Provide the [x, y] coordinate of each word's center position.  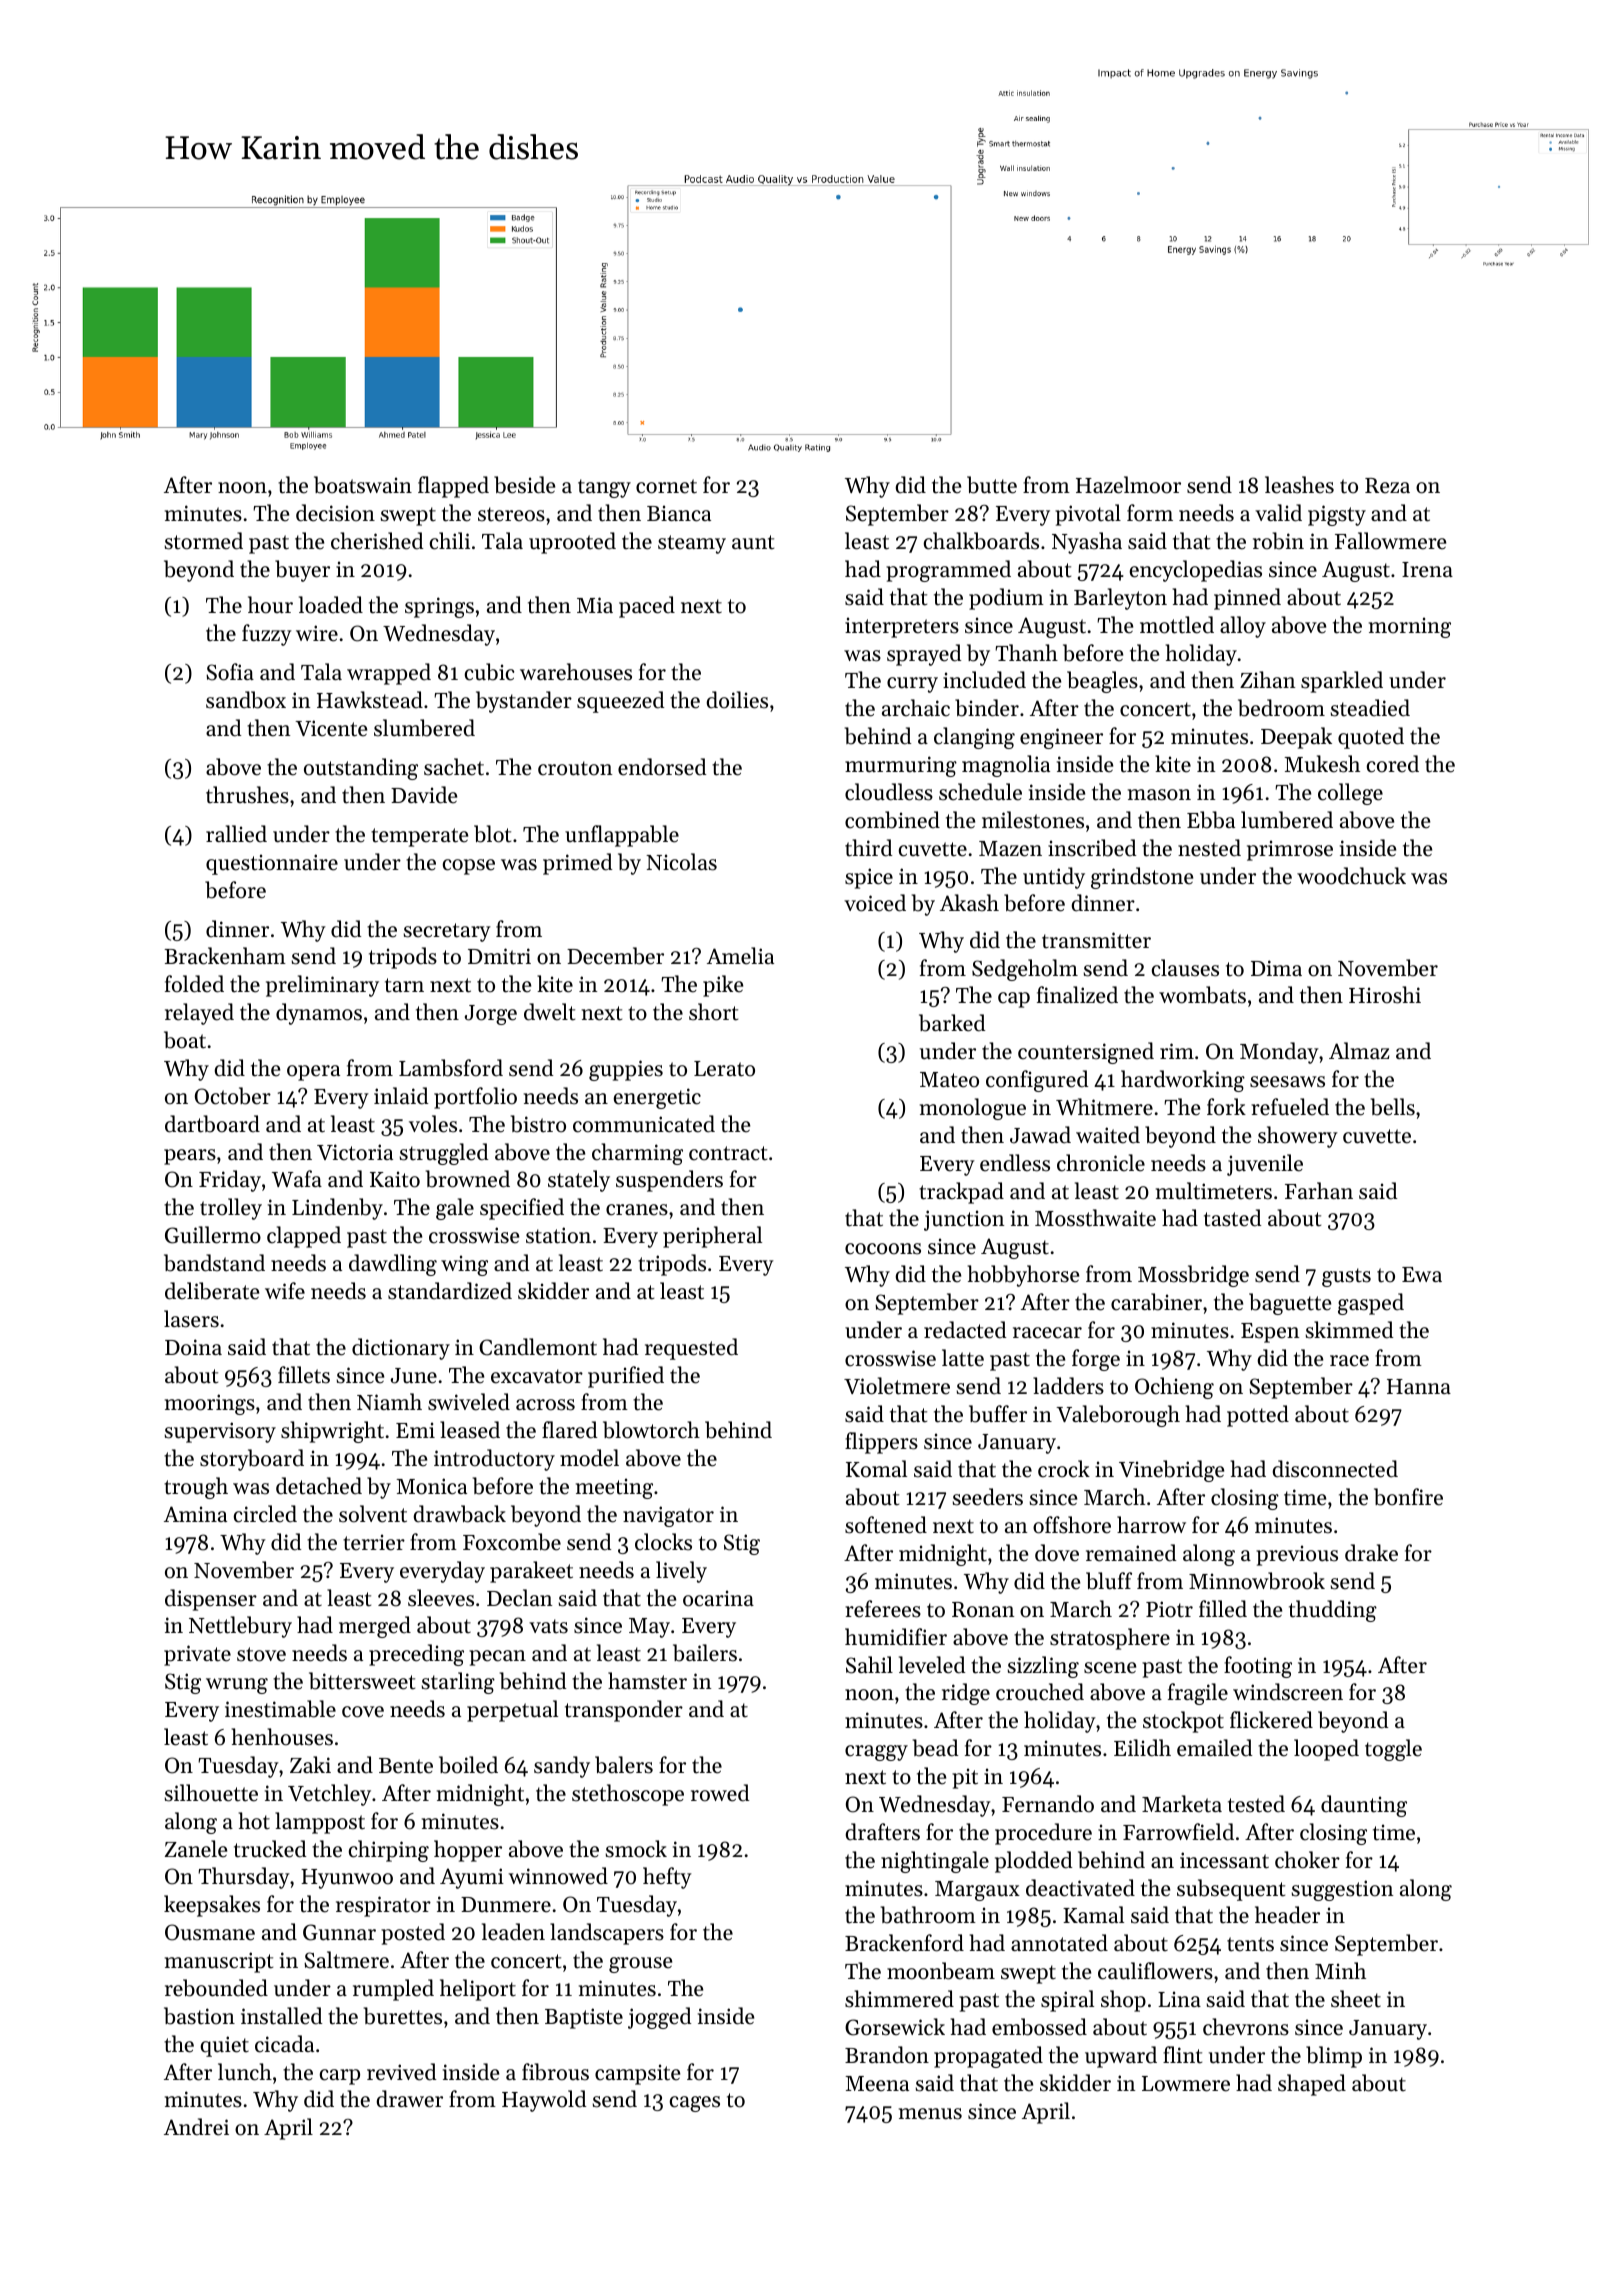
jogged [660, 2018]
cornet [666, 486]
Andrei [196, 2127]
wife [285, 1291]
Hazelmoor [1128, 485]
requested [691, 1349]
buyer [302, 571]
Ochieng [1174, 1388]
